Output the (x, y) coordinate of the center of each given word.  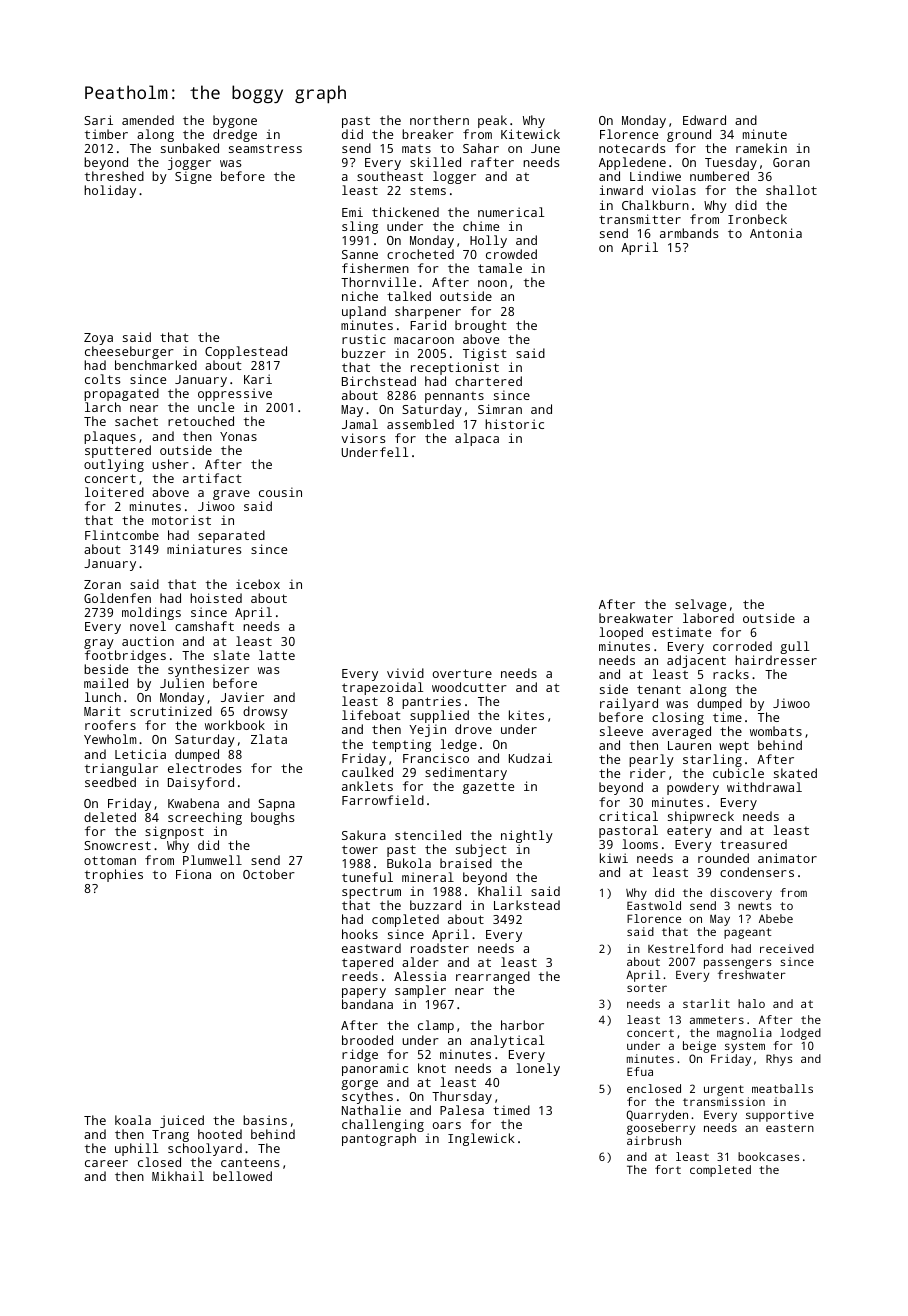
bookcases (768, 1156)
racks (731, 674)
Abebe (776, 918)
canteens (250, 1163)
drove (473, 729)
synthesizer (208, 670)
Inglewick (481, 1139)
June (545, 148)
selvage (700, 605)
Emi (352, 212)
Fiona (193, 874)
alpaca (477, 439)
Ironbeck (757, 219)
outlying (114, 465)
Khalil (500, 891)
